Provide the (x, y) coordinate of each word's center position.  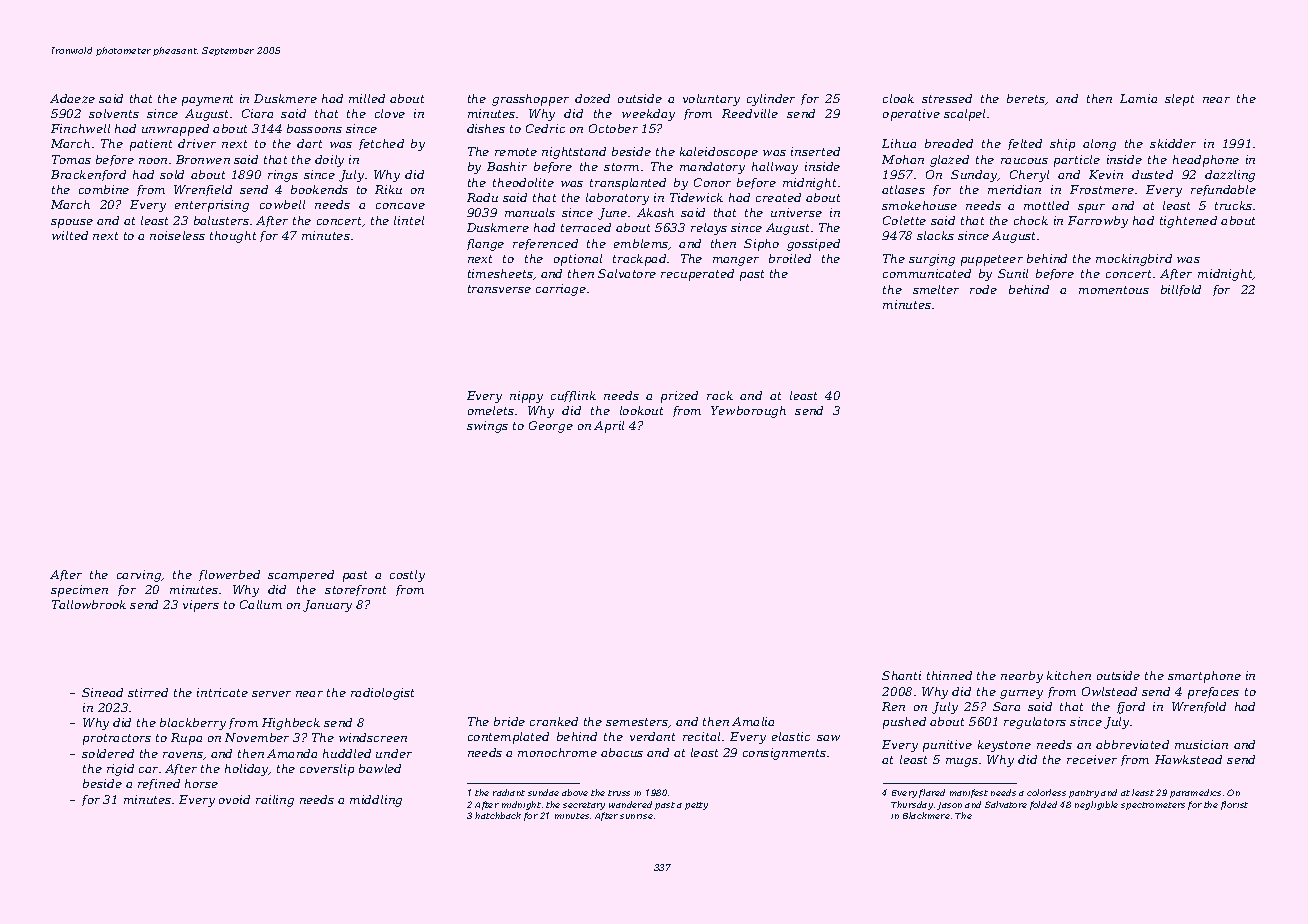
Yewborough (748, 412)
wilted (70, 235)
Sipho (761, 245)
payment (207, 100)
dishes (486, 128)
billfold (1181, 290)
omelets (491, 410)
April (609, 427)
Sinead (102, 692)
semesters (637, 722)
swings (487, 427)
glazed (949, 161)
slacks (935, 235)
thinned (949, 675)
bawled (380, 768)
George (551, 427)
